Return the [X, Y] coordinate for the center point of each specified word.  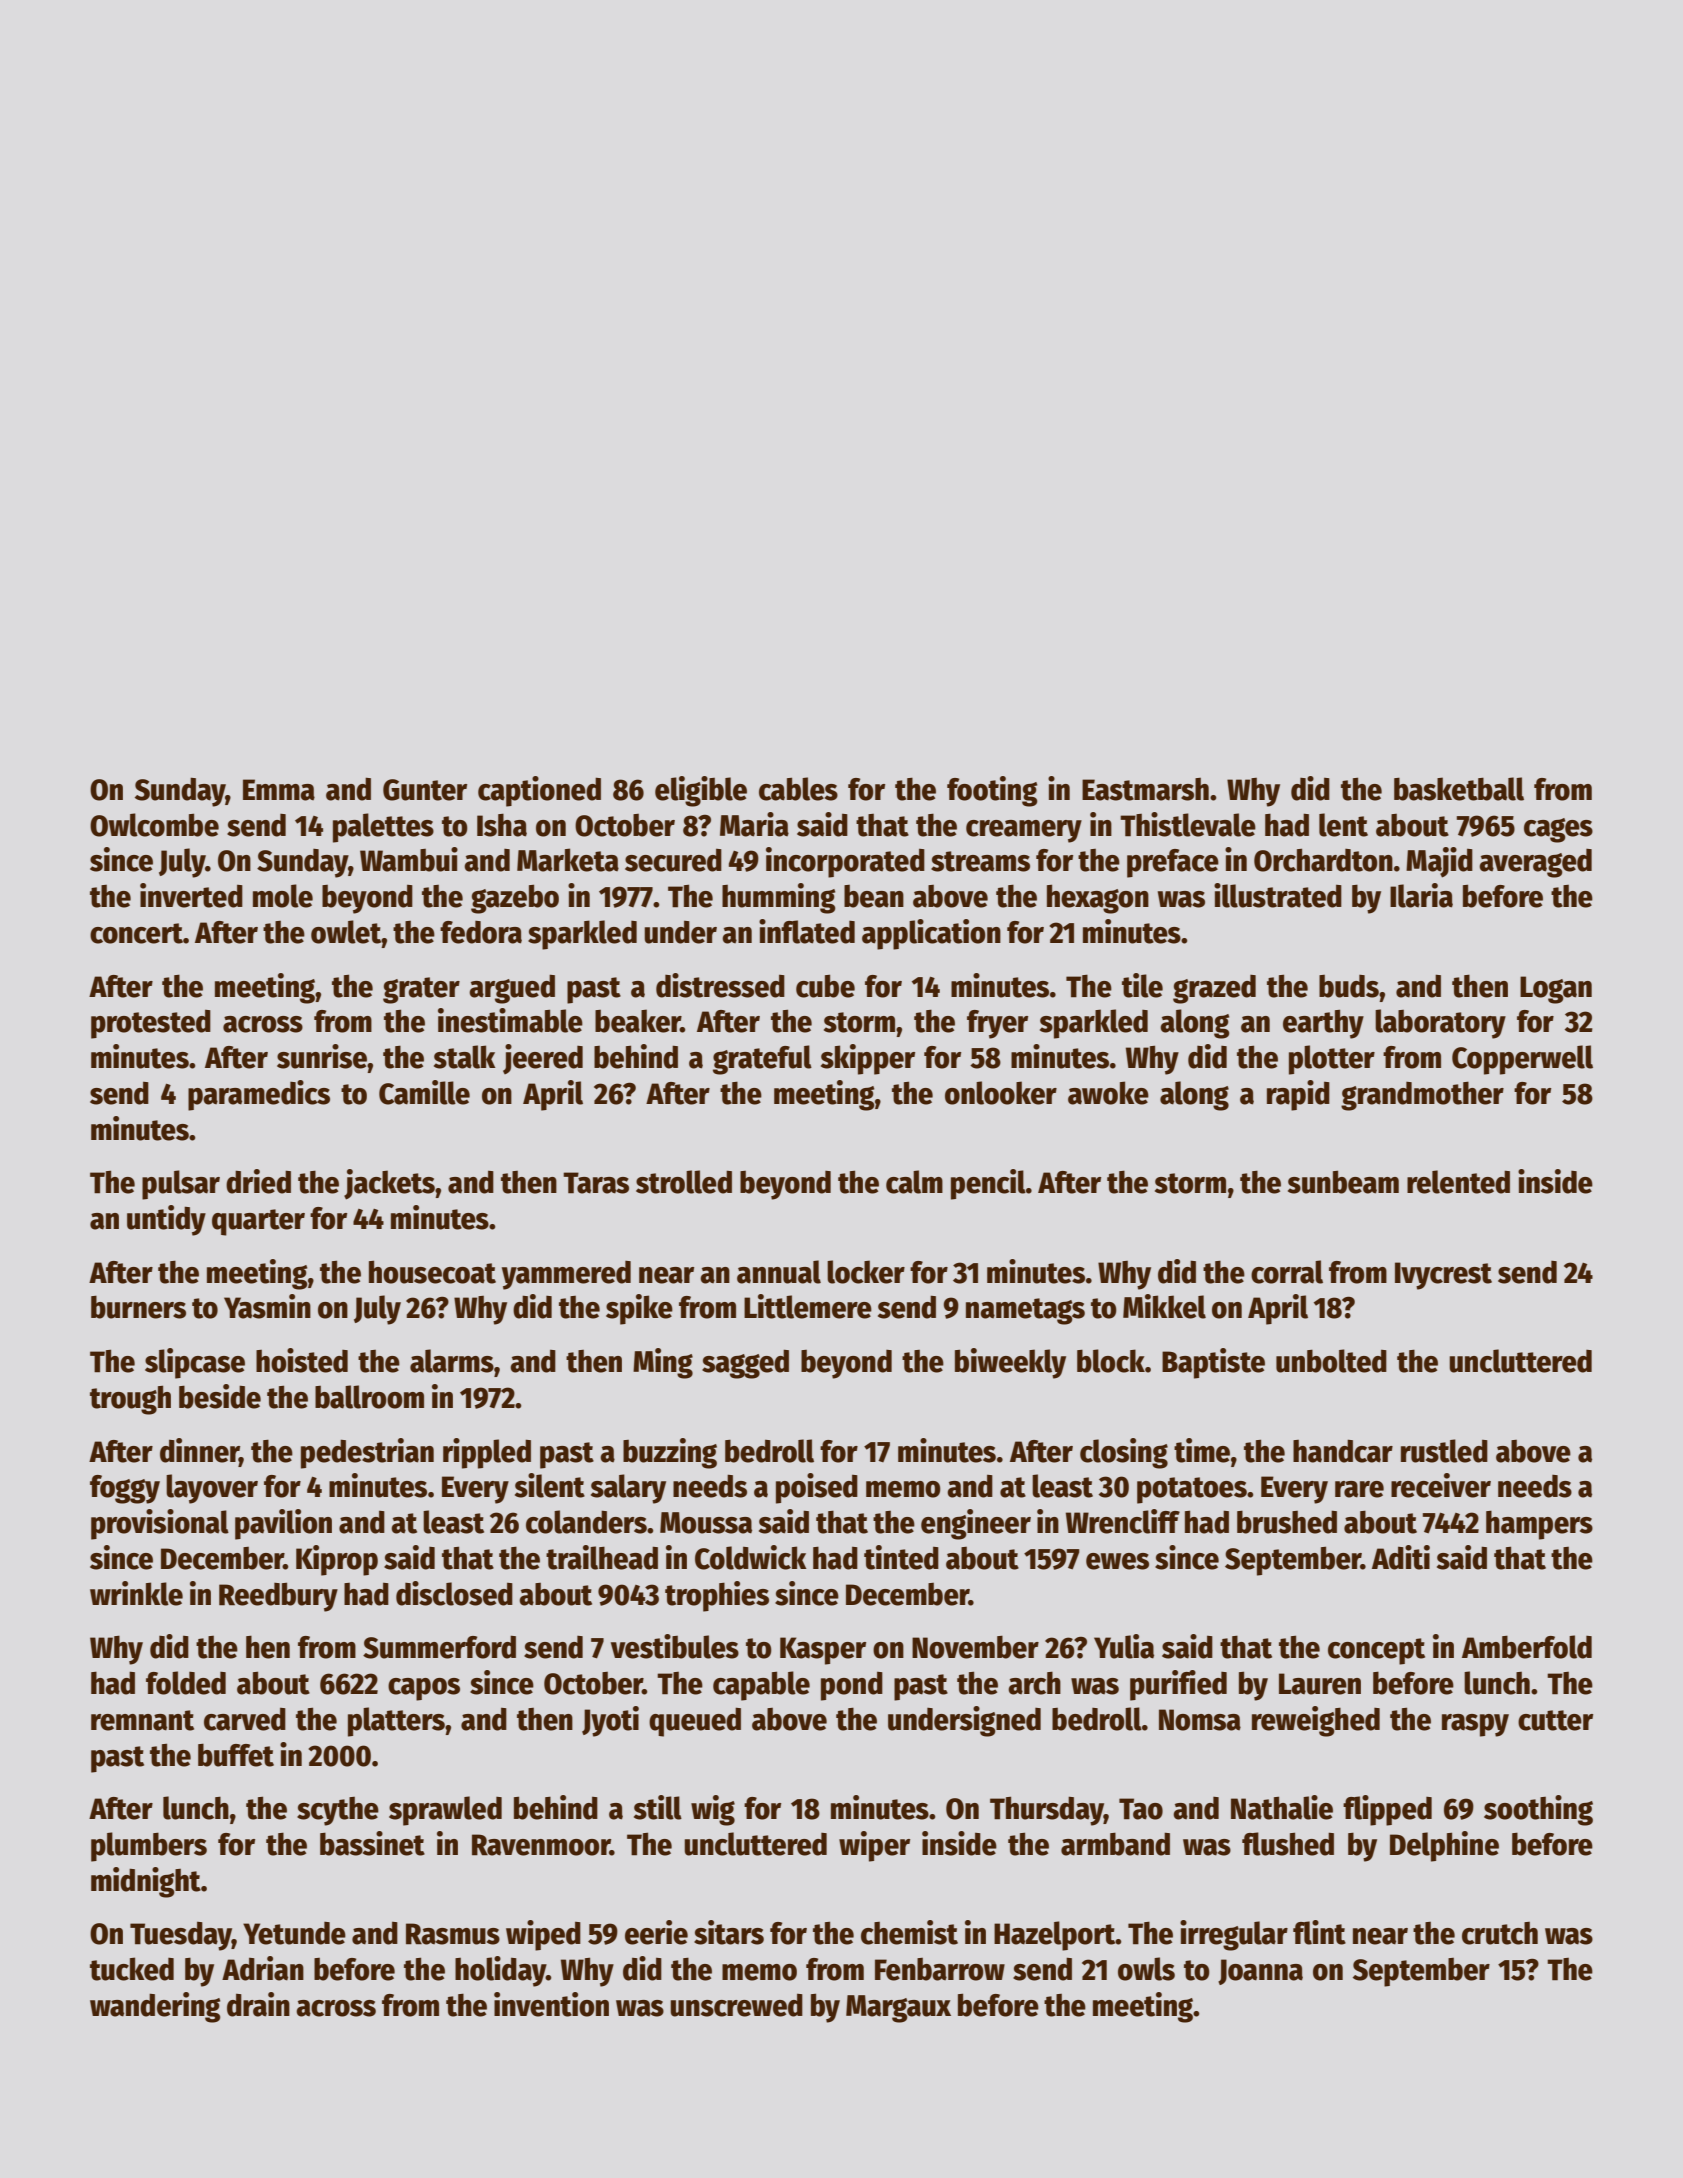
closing [1124, 1453]
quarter [258, 1222]
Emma [279, 790]
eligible [701, 791]
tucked [132, 1969]
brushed [1287, 1522]
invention [551, 2004]
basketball [1459, 789]
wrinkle [136, 1593]
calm [914, 1182]
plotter [1332, 1060]
